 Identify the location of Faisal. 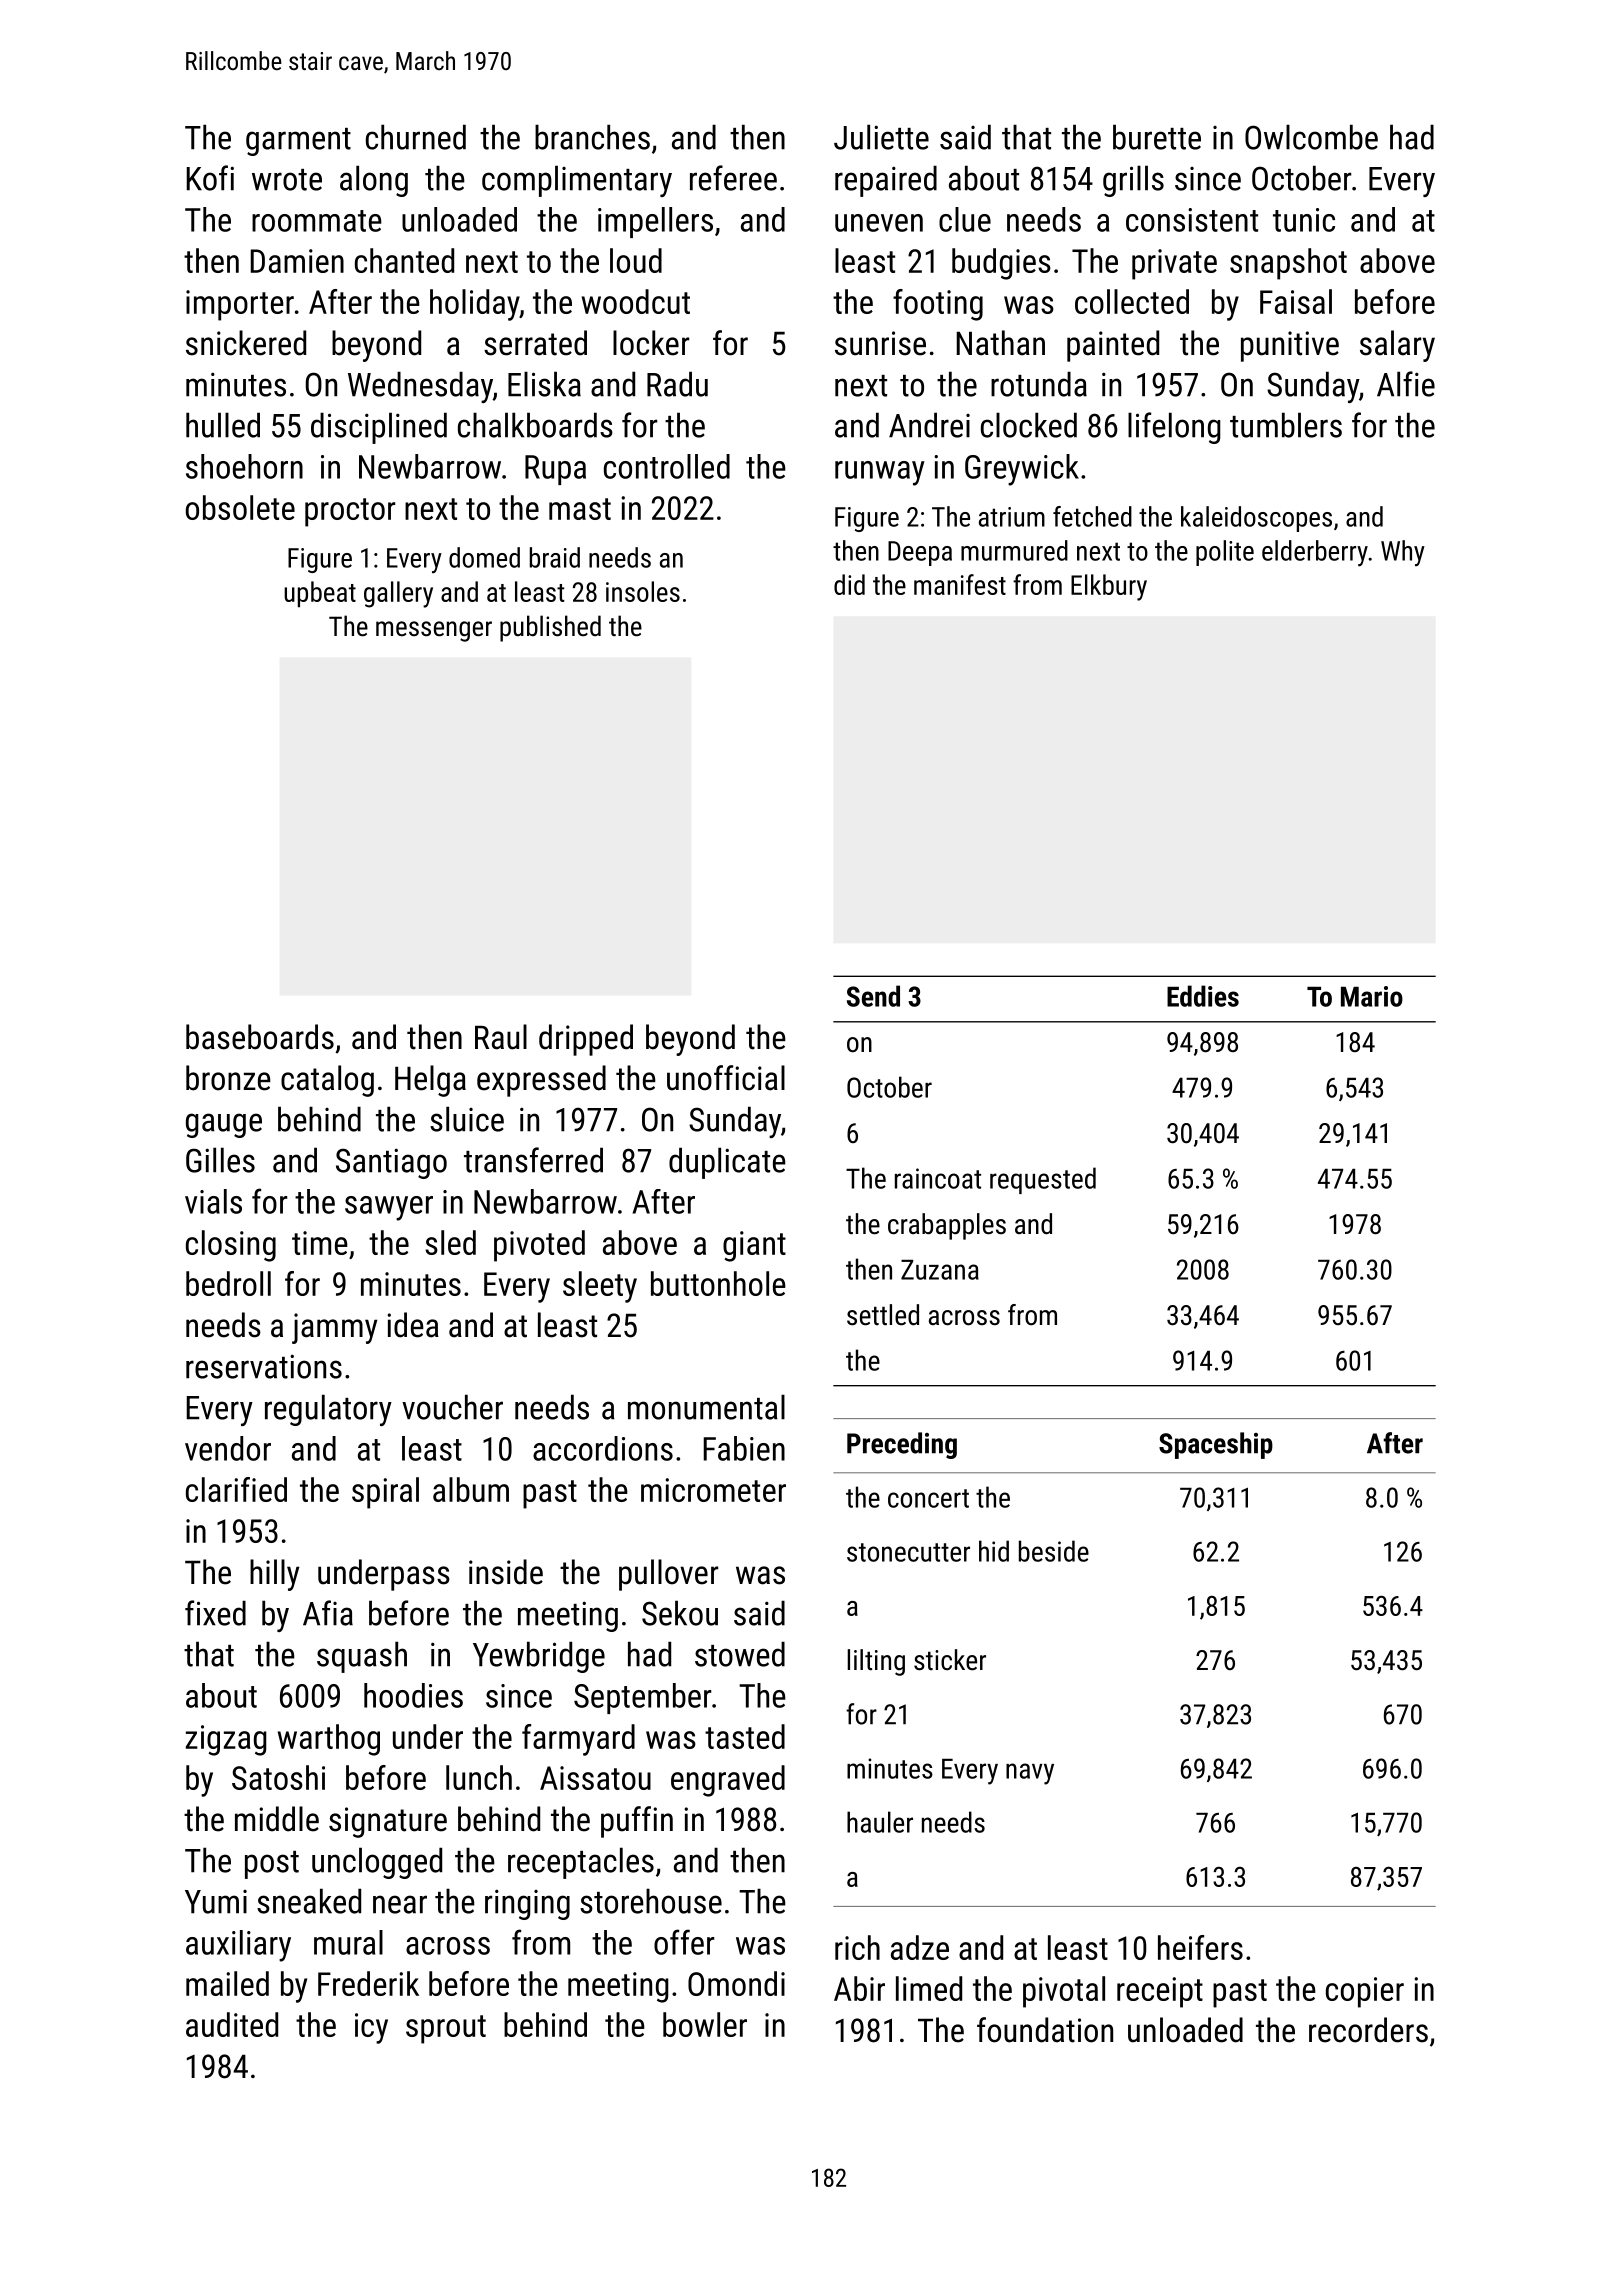
(1296, 301).
